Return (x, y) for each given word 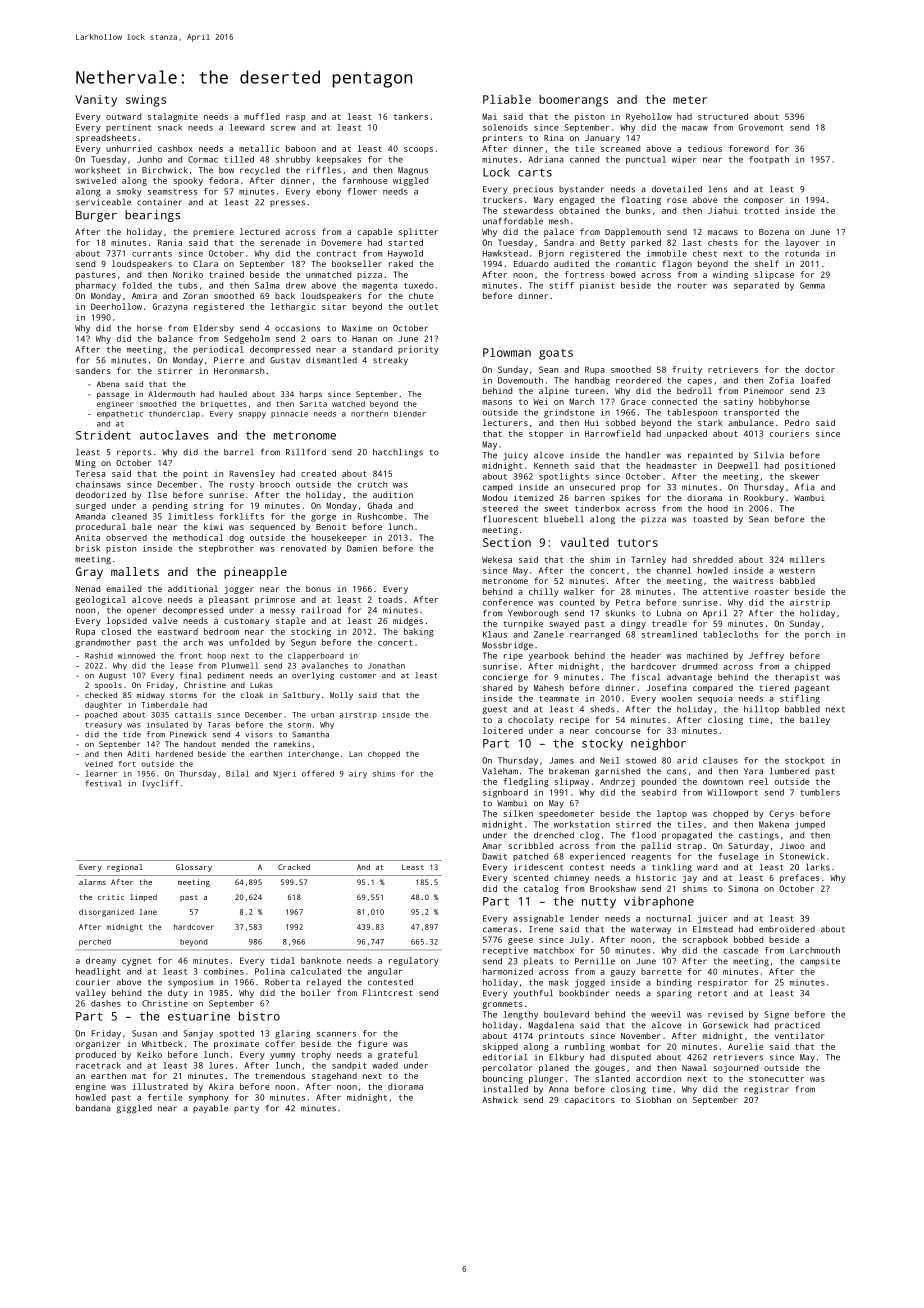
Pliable (507, 99)
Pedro (797, 422)
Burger (96, 216)
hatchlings (398, 453)
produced (96, 1055)
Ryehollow (649, 117)
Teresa (91, 473)
